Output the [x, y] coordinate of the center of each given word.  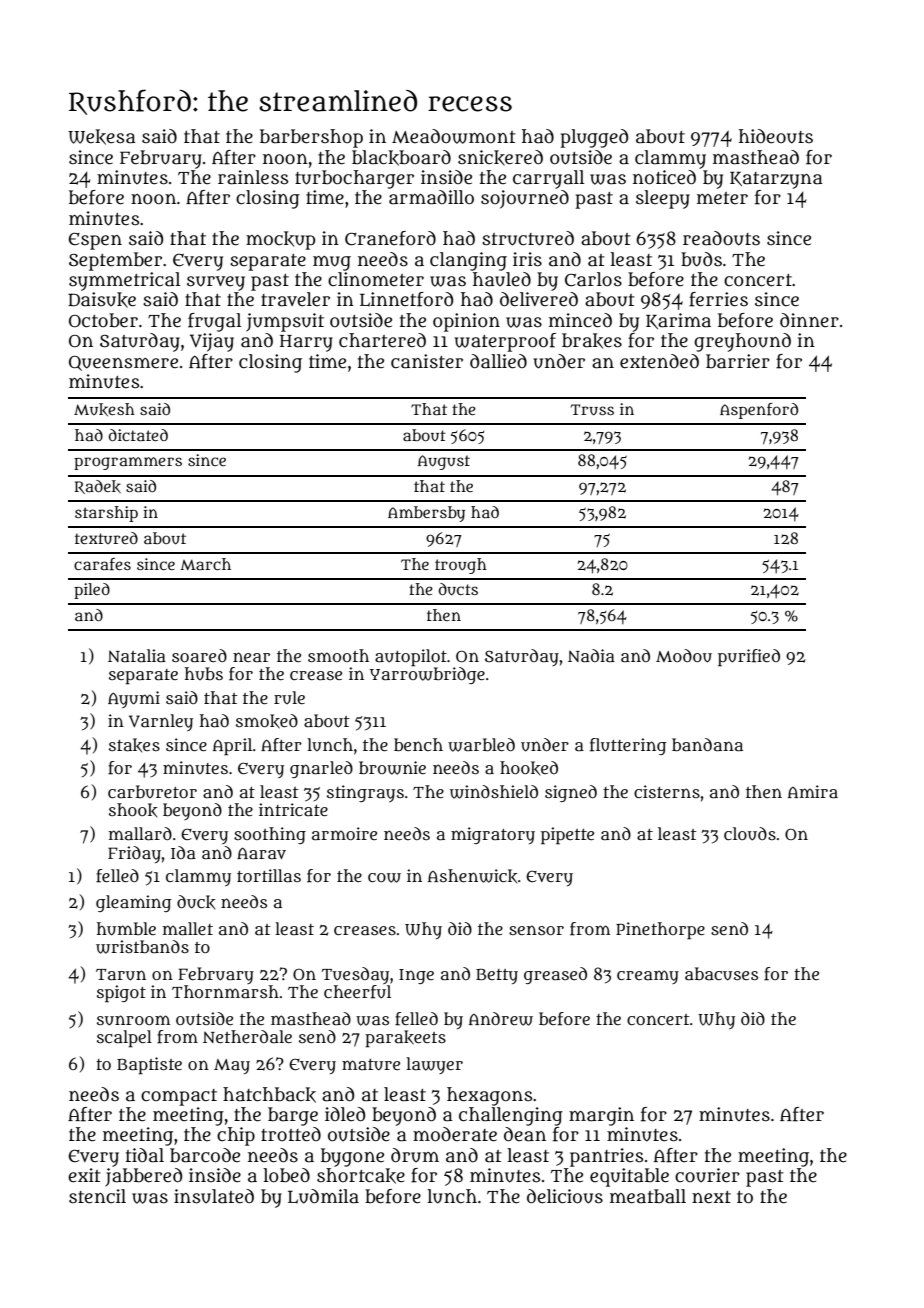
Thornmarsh [225, 991]
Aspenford [759, 411]
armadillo [431, 197]
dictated [138, 435]
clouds [750, 834]
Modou [684, 656]
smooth [338, 655]
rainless [253, 177]
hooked [529, 768]
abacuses [721, 974]
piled [92, 591]
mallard [140, 833]
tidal [145, 1155]
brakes [592, 341]
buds [701, 259]
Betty [497, 976]
